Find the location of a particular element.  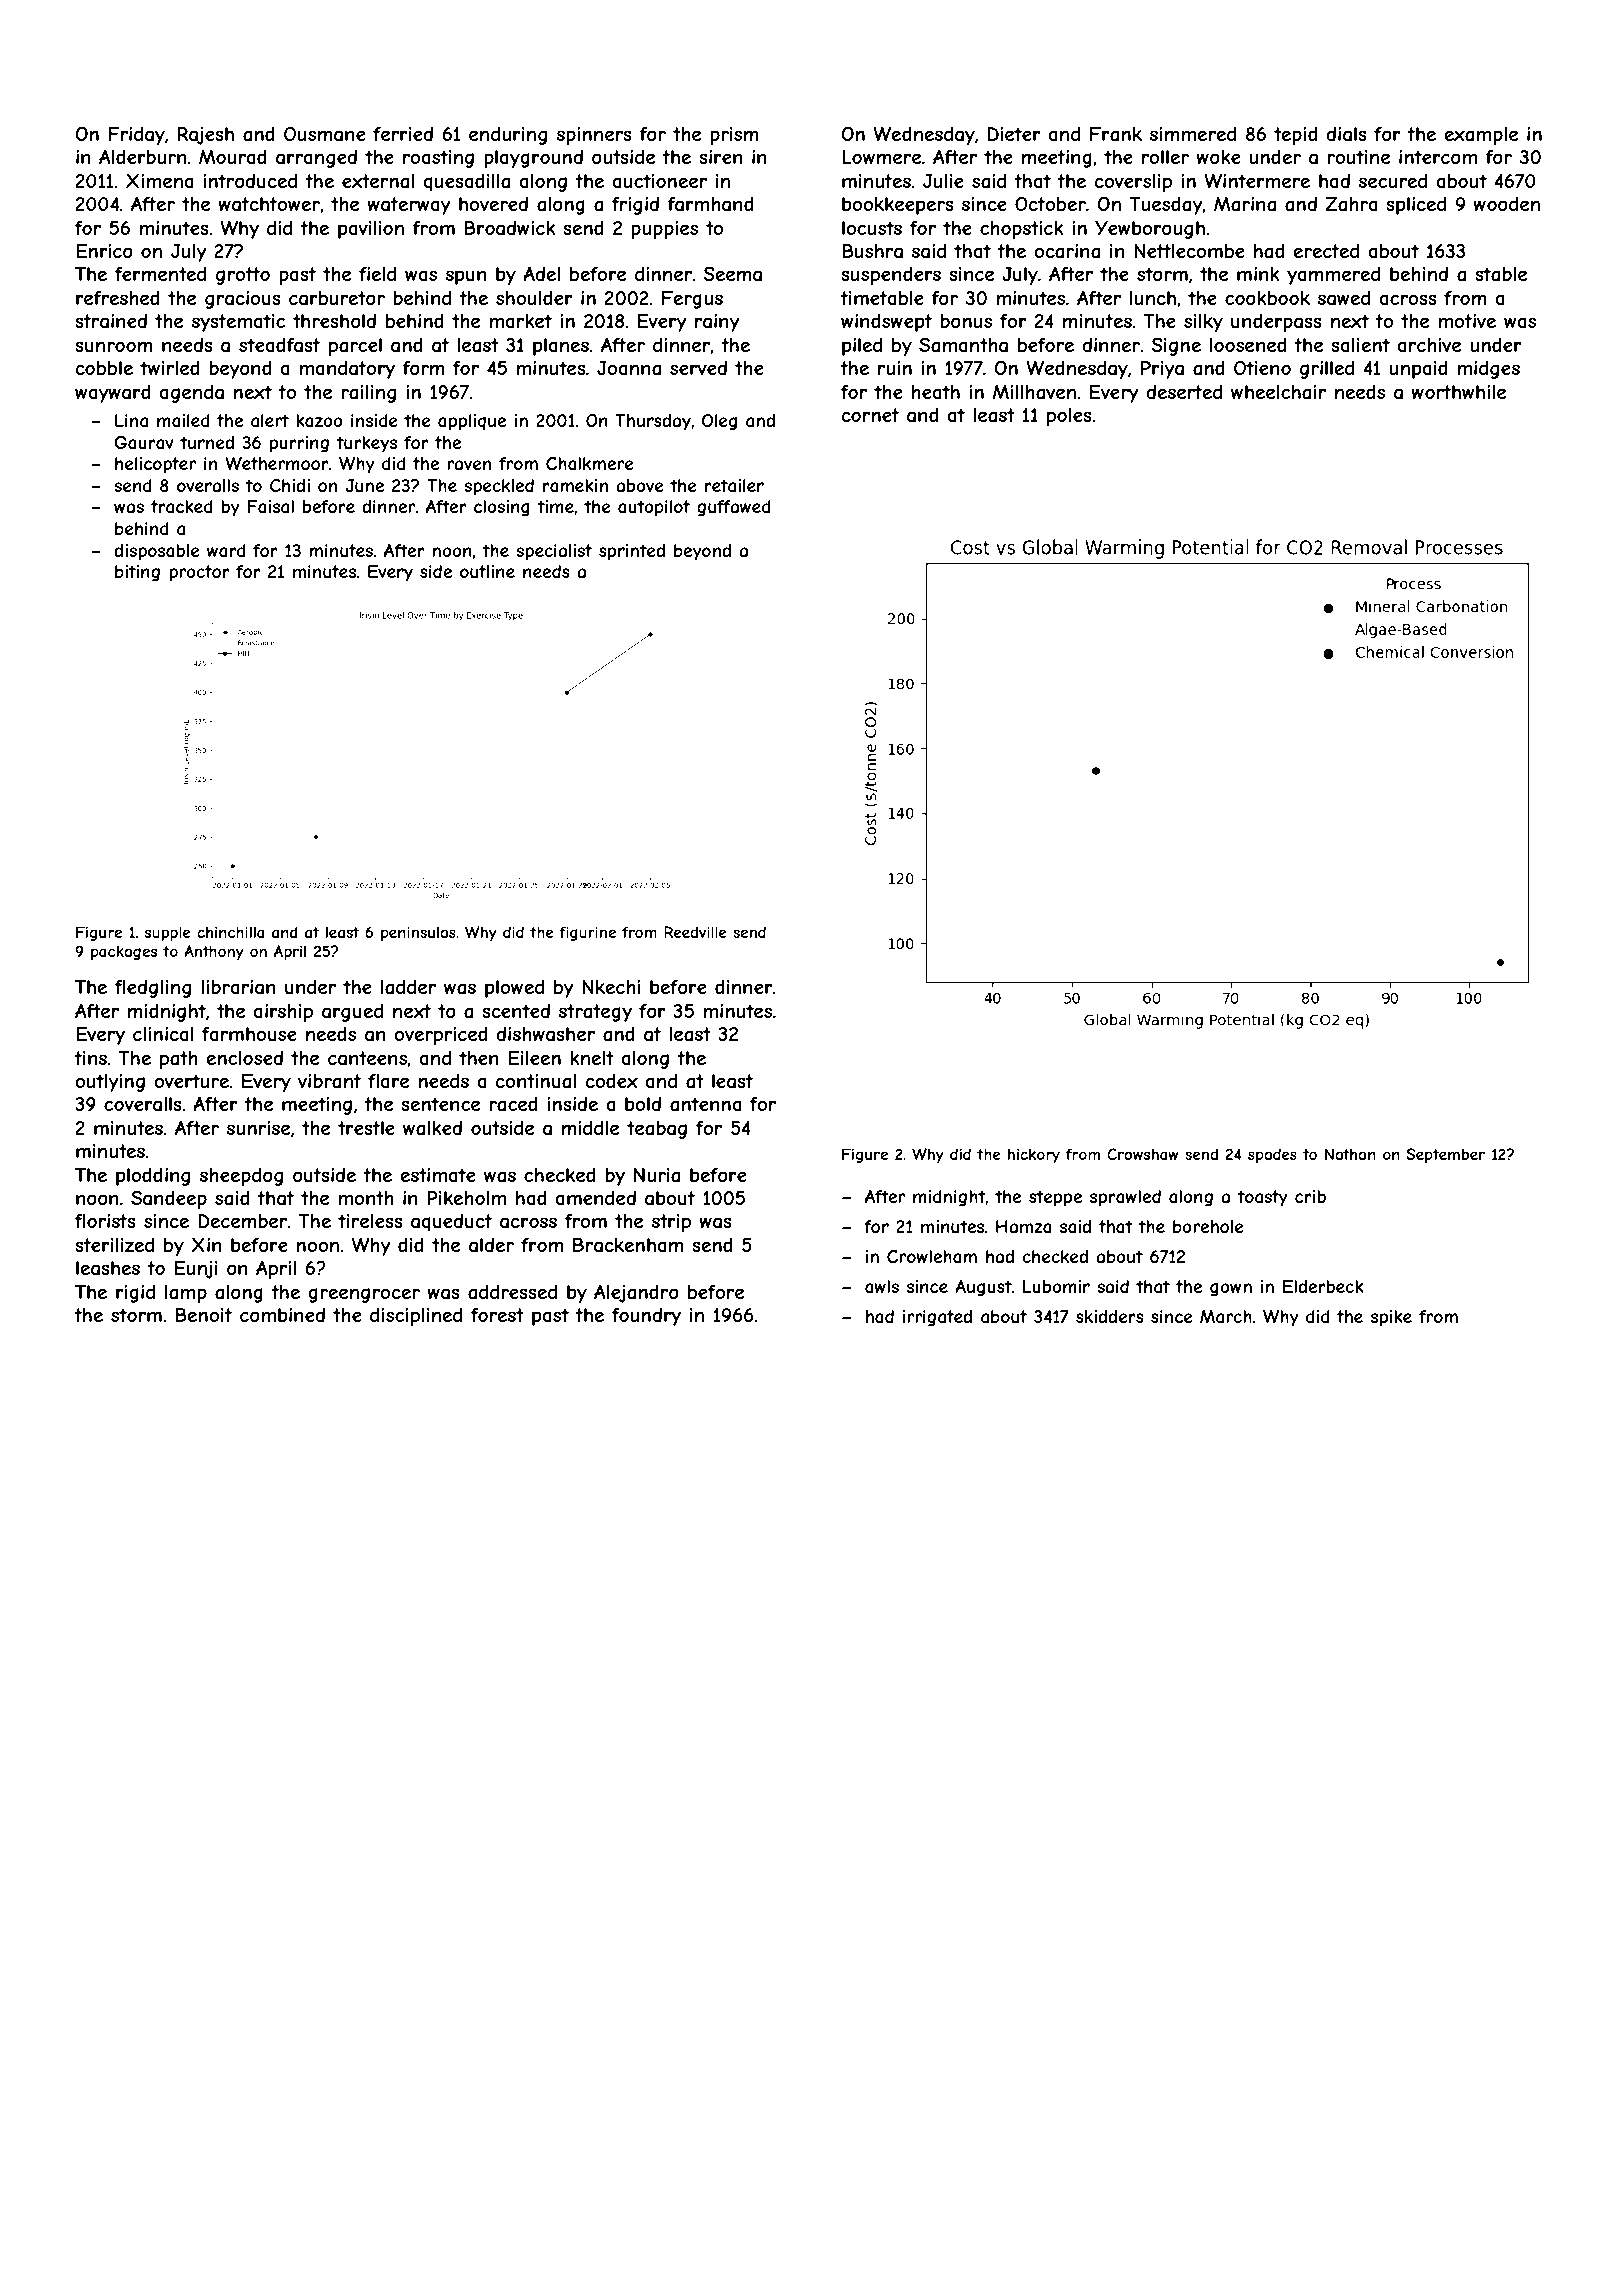

Rajesh is located at coordinates (205, 135).
